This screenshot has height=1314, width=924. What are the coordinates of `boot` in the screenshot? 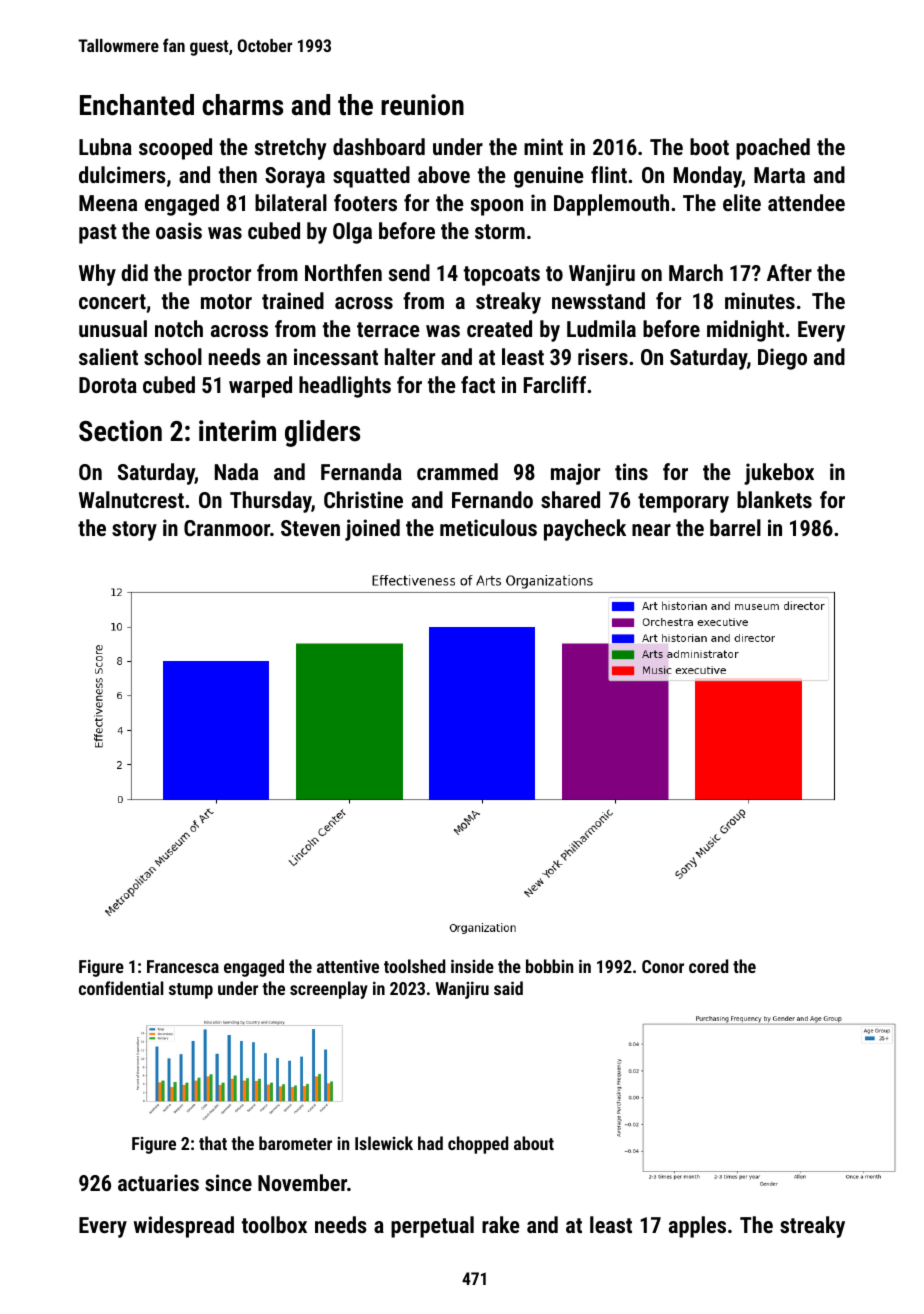 It's located at (709, 146).
